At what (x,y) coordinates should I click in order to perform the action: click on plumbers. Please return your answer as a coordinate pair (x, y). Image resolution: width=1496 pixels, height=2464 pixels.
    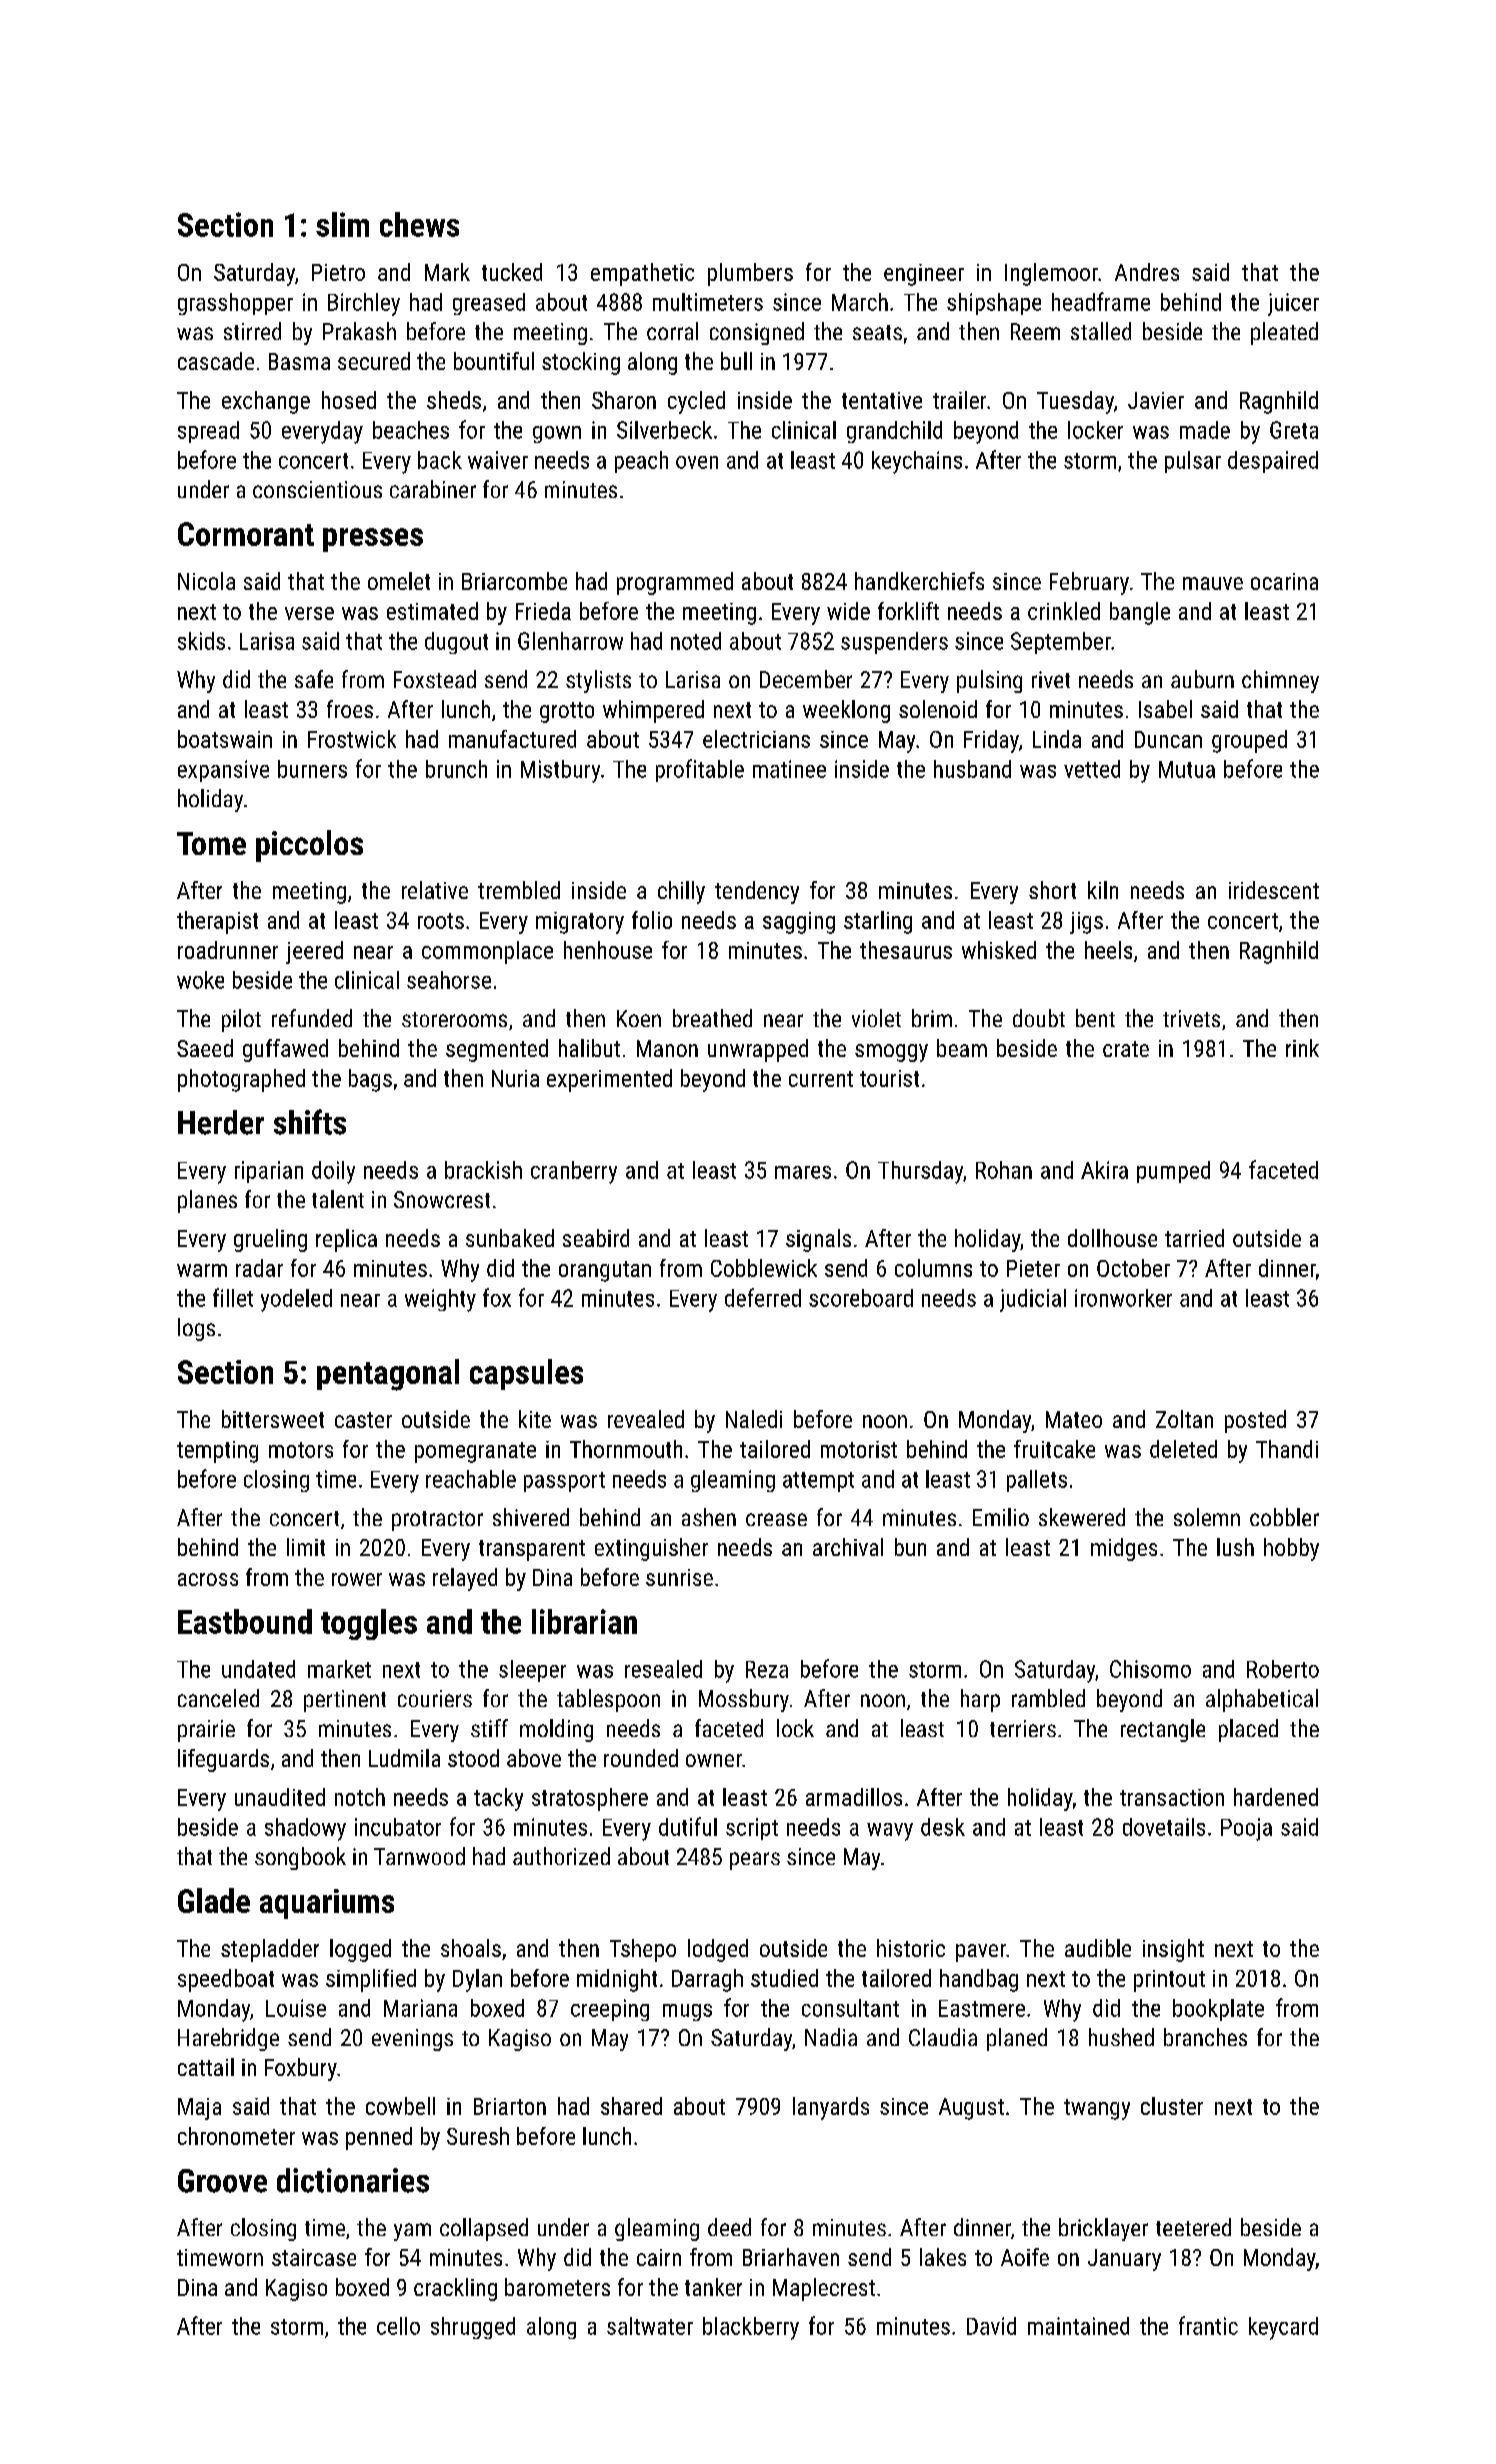
    Looking at the image, I should click on (750, 274).
